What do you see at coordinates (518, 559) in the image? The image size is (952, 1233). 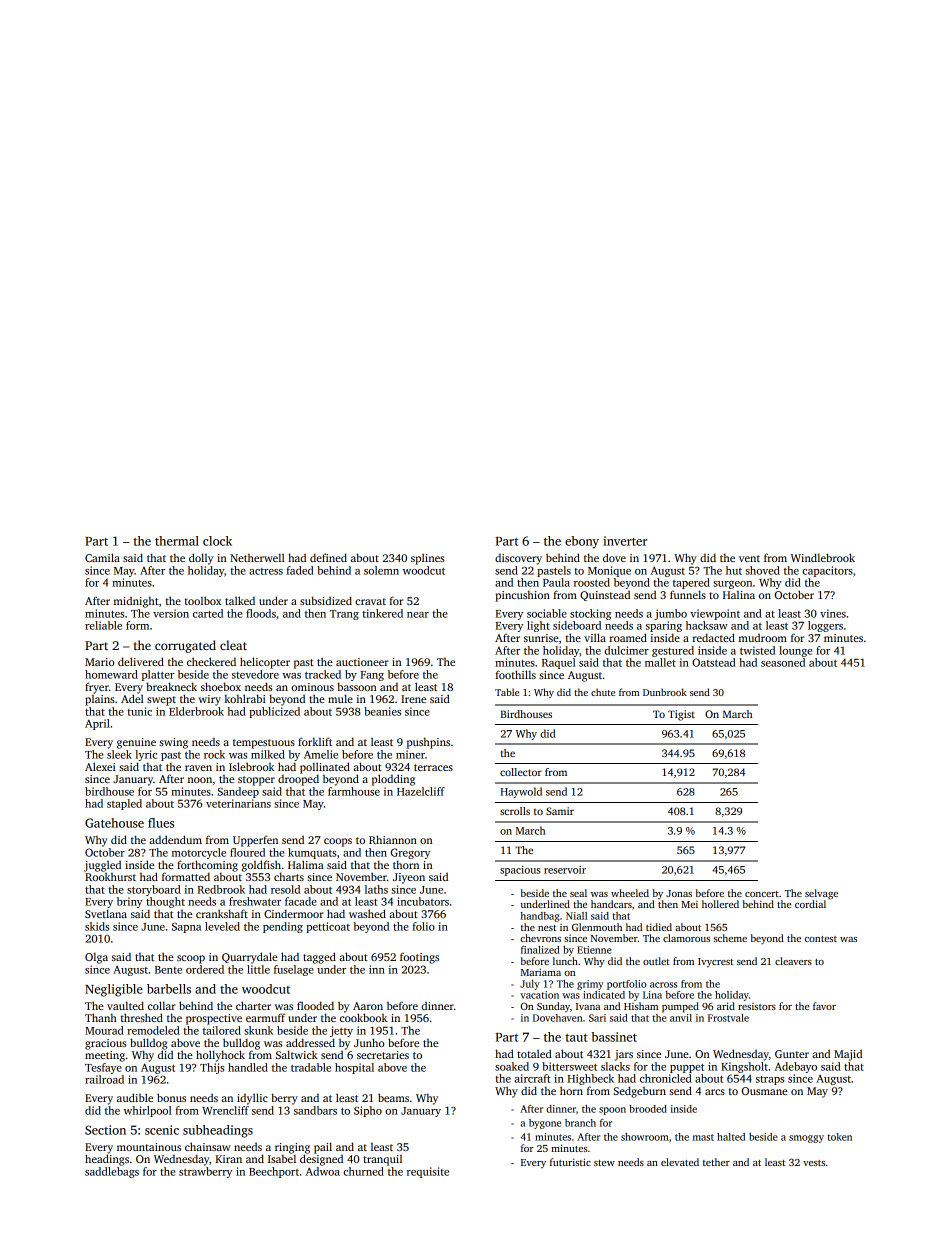 I see `discovery` at bounding box center [518, 559].
